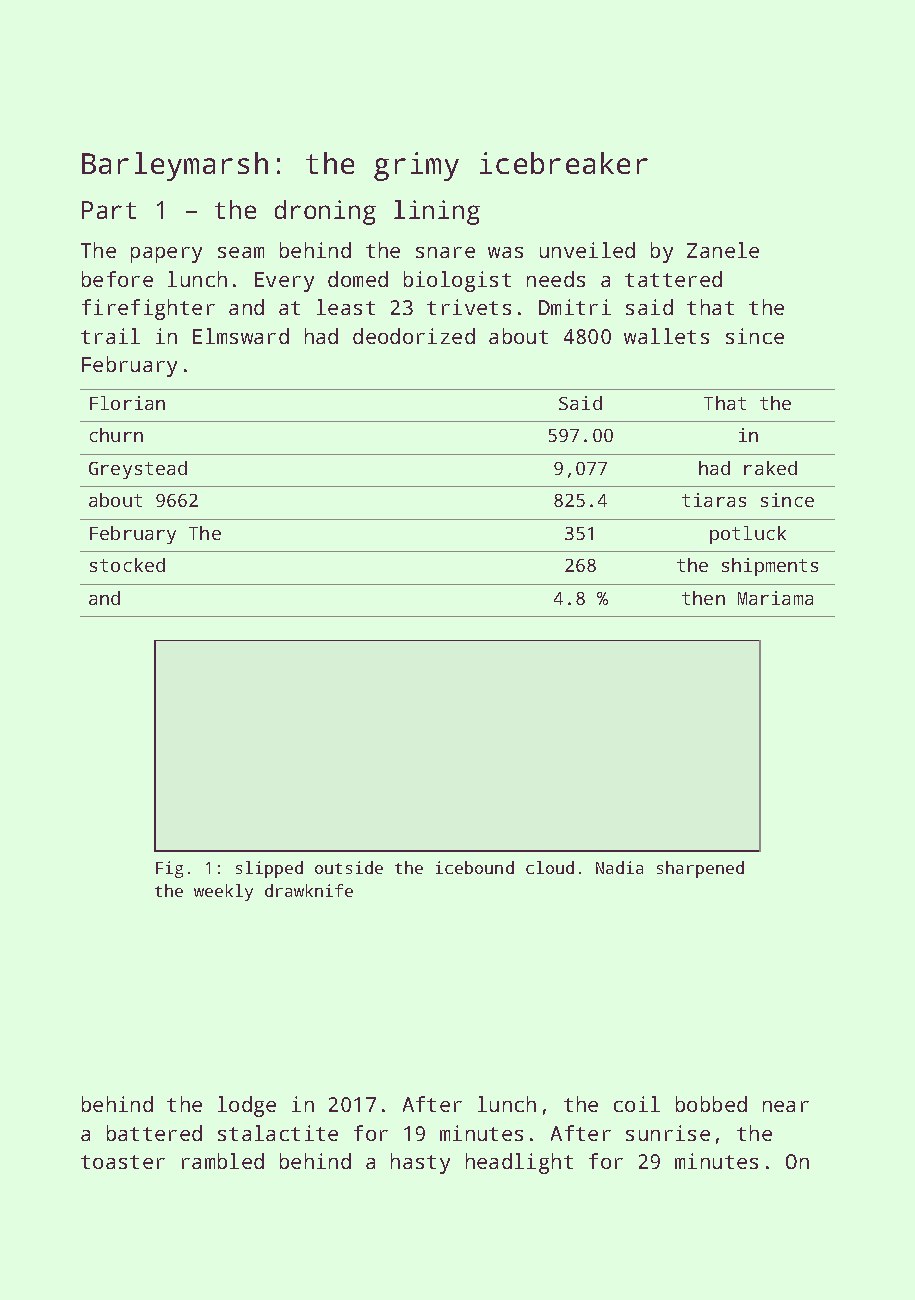 The image size is (915, 1300). What do you see at coordinates (154, 1133) in the screenshot?
I see `battered` at bounding box center [154, 1133].
